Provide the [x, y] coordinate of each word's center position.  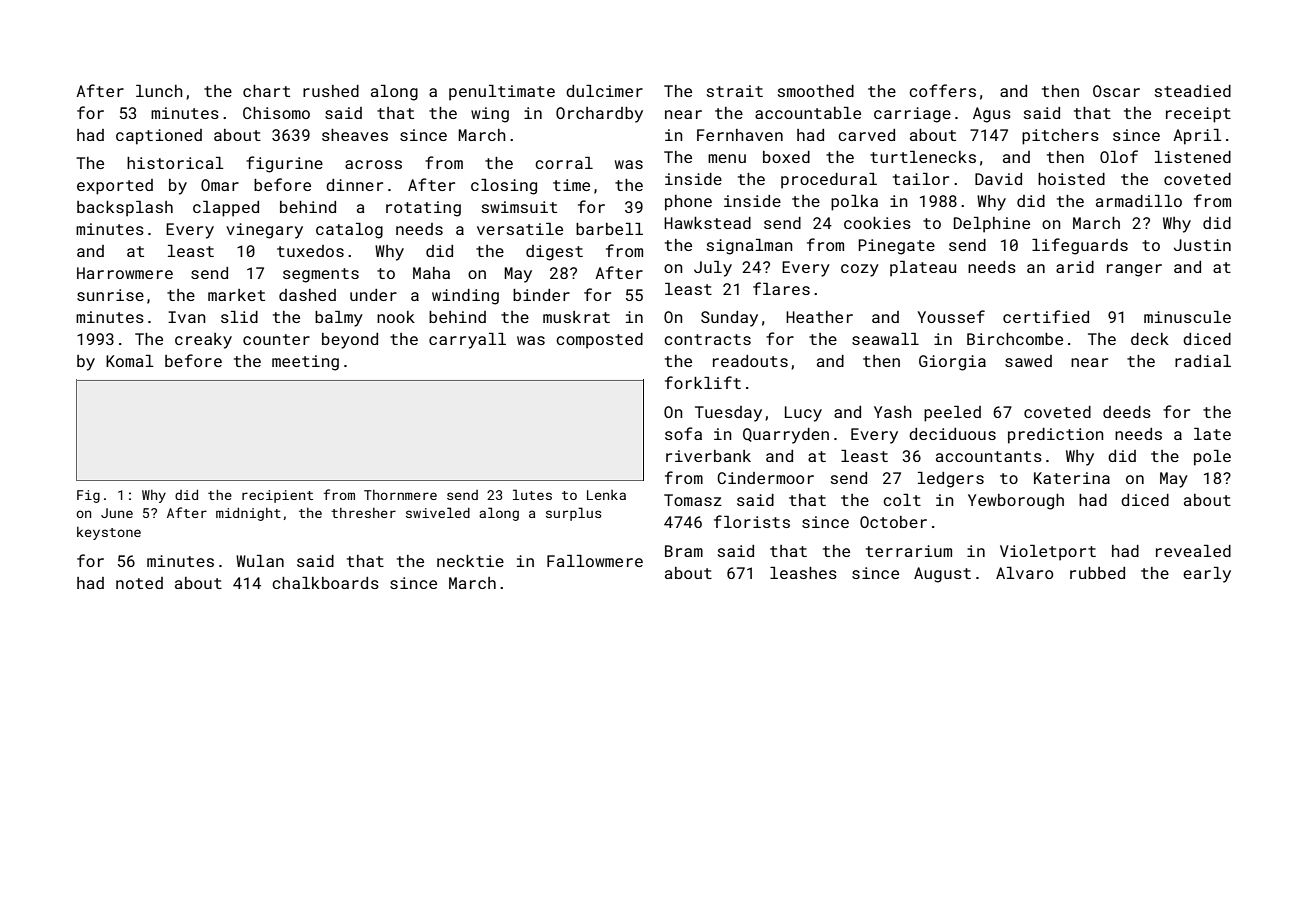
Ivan [187, 317]
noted [139, 583]
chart [266, 91]
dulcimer [604, 91]
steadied [1193, 91]
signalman [750, 247]
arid [1075, 267]
